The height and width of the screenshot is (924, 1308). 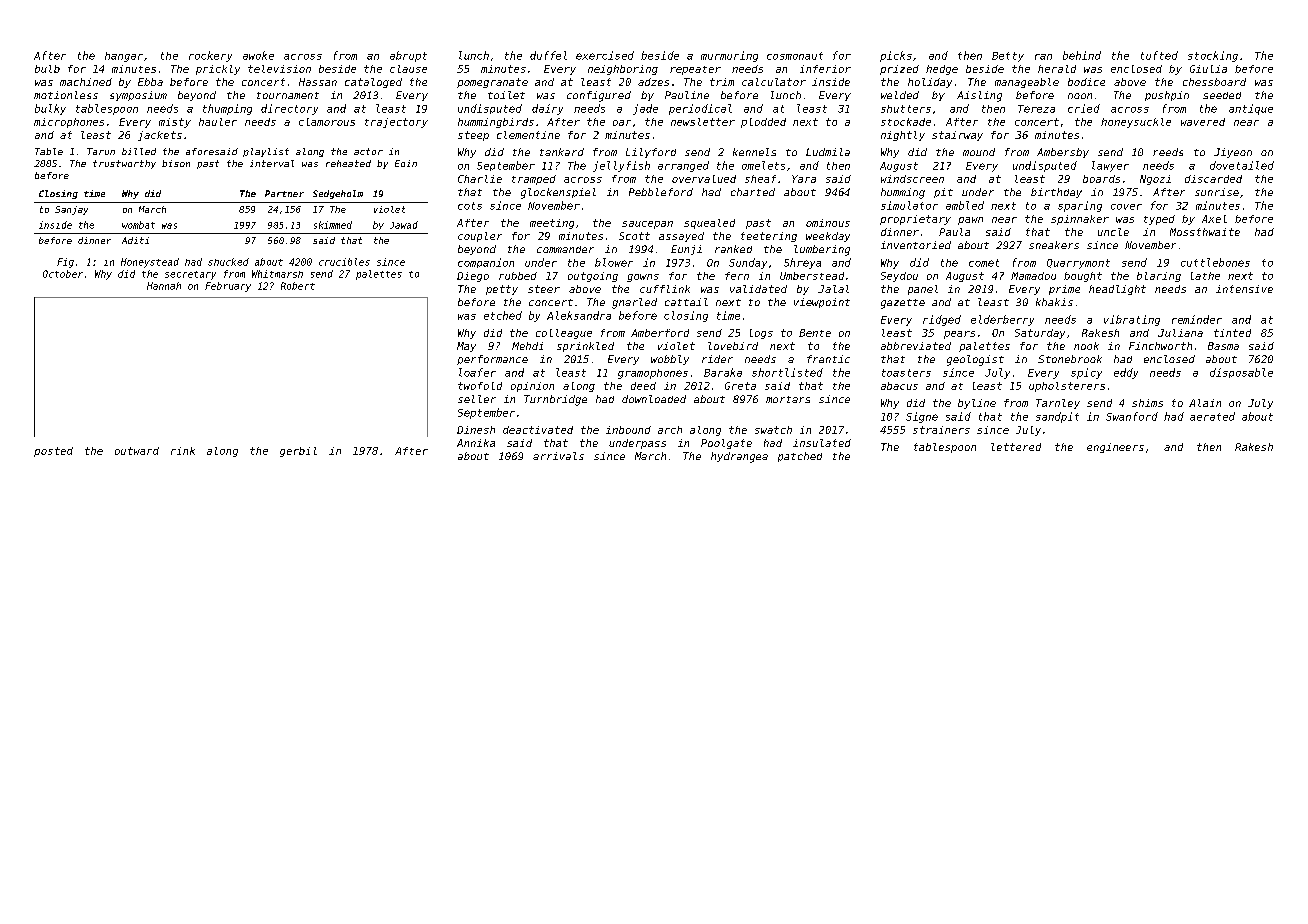 What do you see at coordinates (1008, 57) in the screenshot?
I see `Betty` at bounding box center [1008, 57].
